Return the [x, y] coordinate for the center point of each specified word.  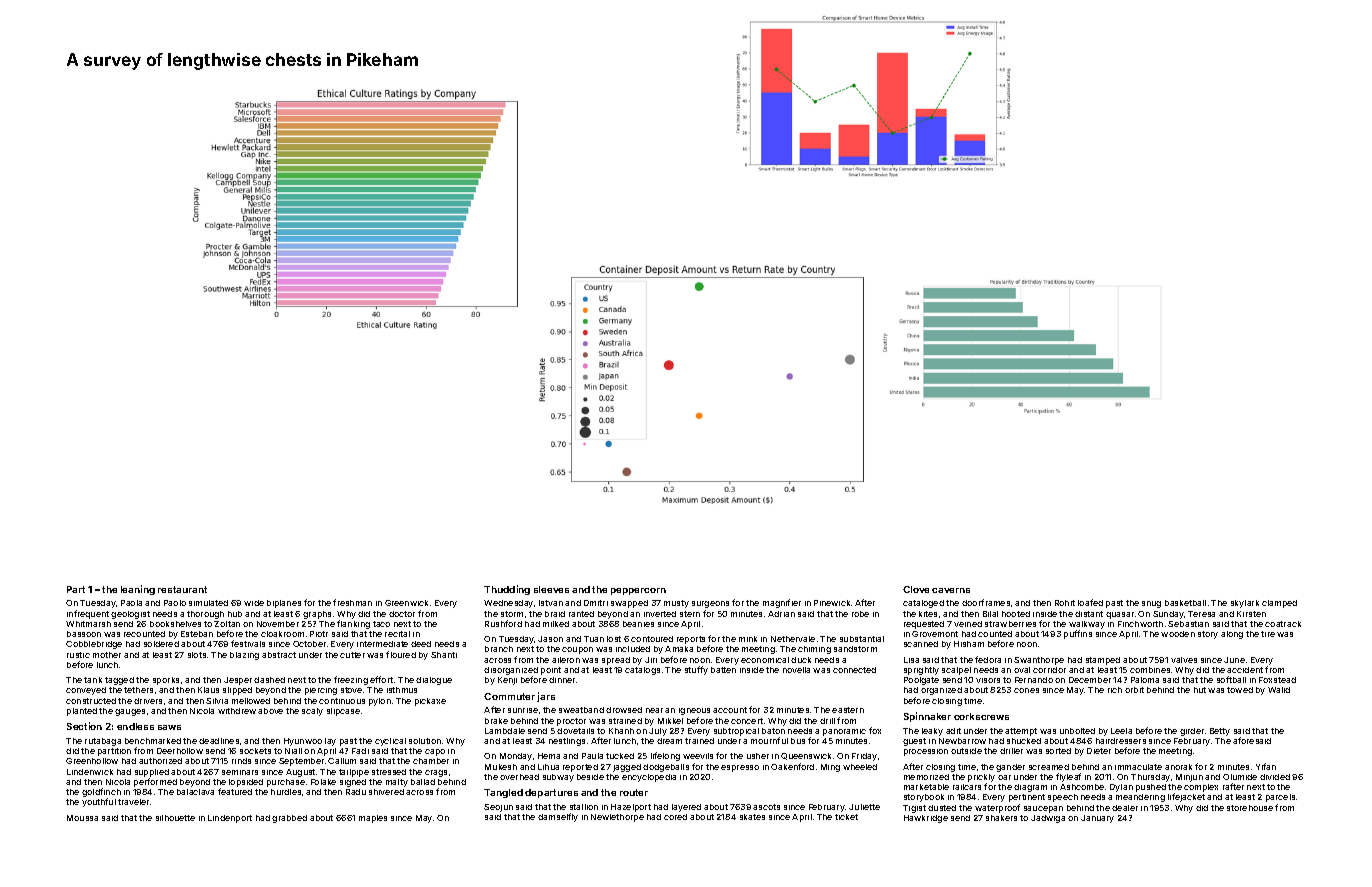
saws [169, 727]
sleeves [551, 589]
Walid [1279, 690]
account [730, 710]
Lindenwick [90, 772]
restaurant [182, 589]
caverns [951, 590]
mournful [769, 740]
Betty [1220, 732]
